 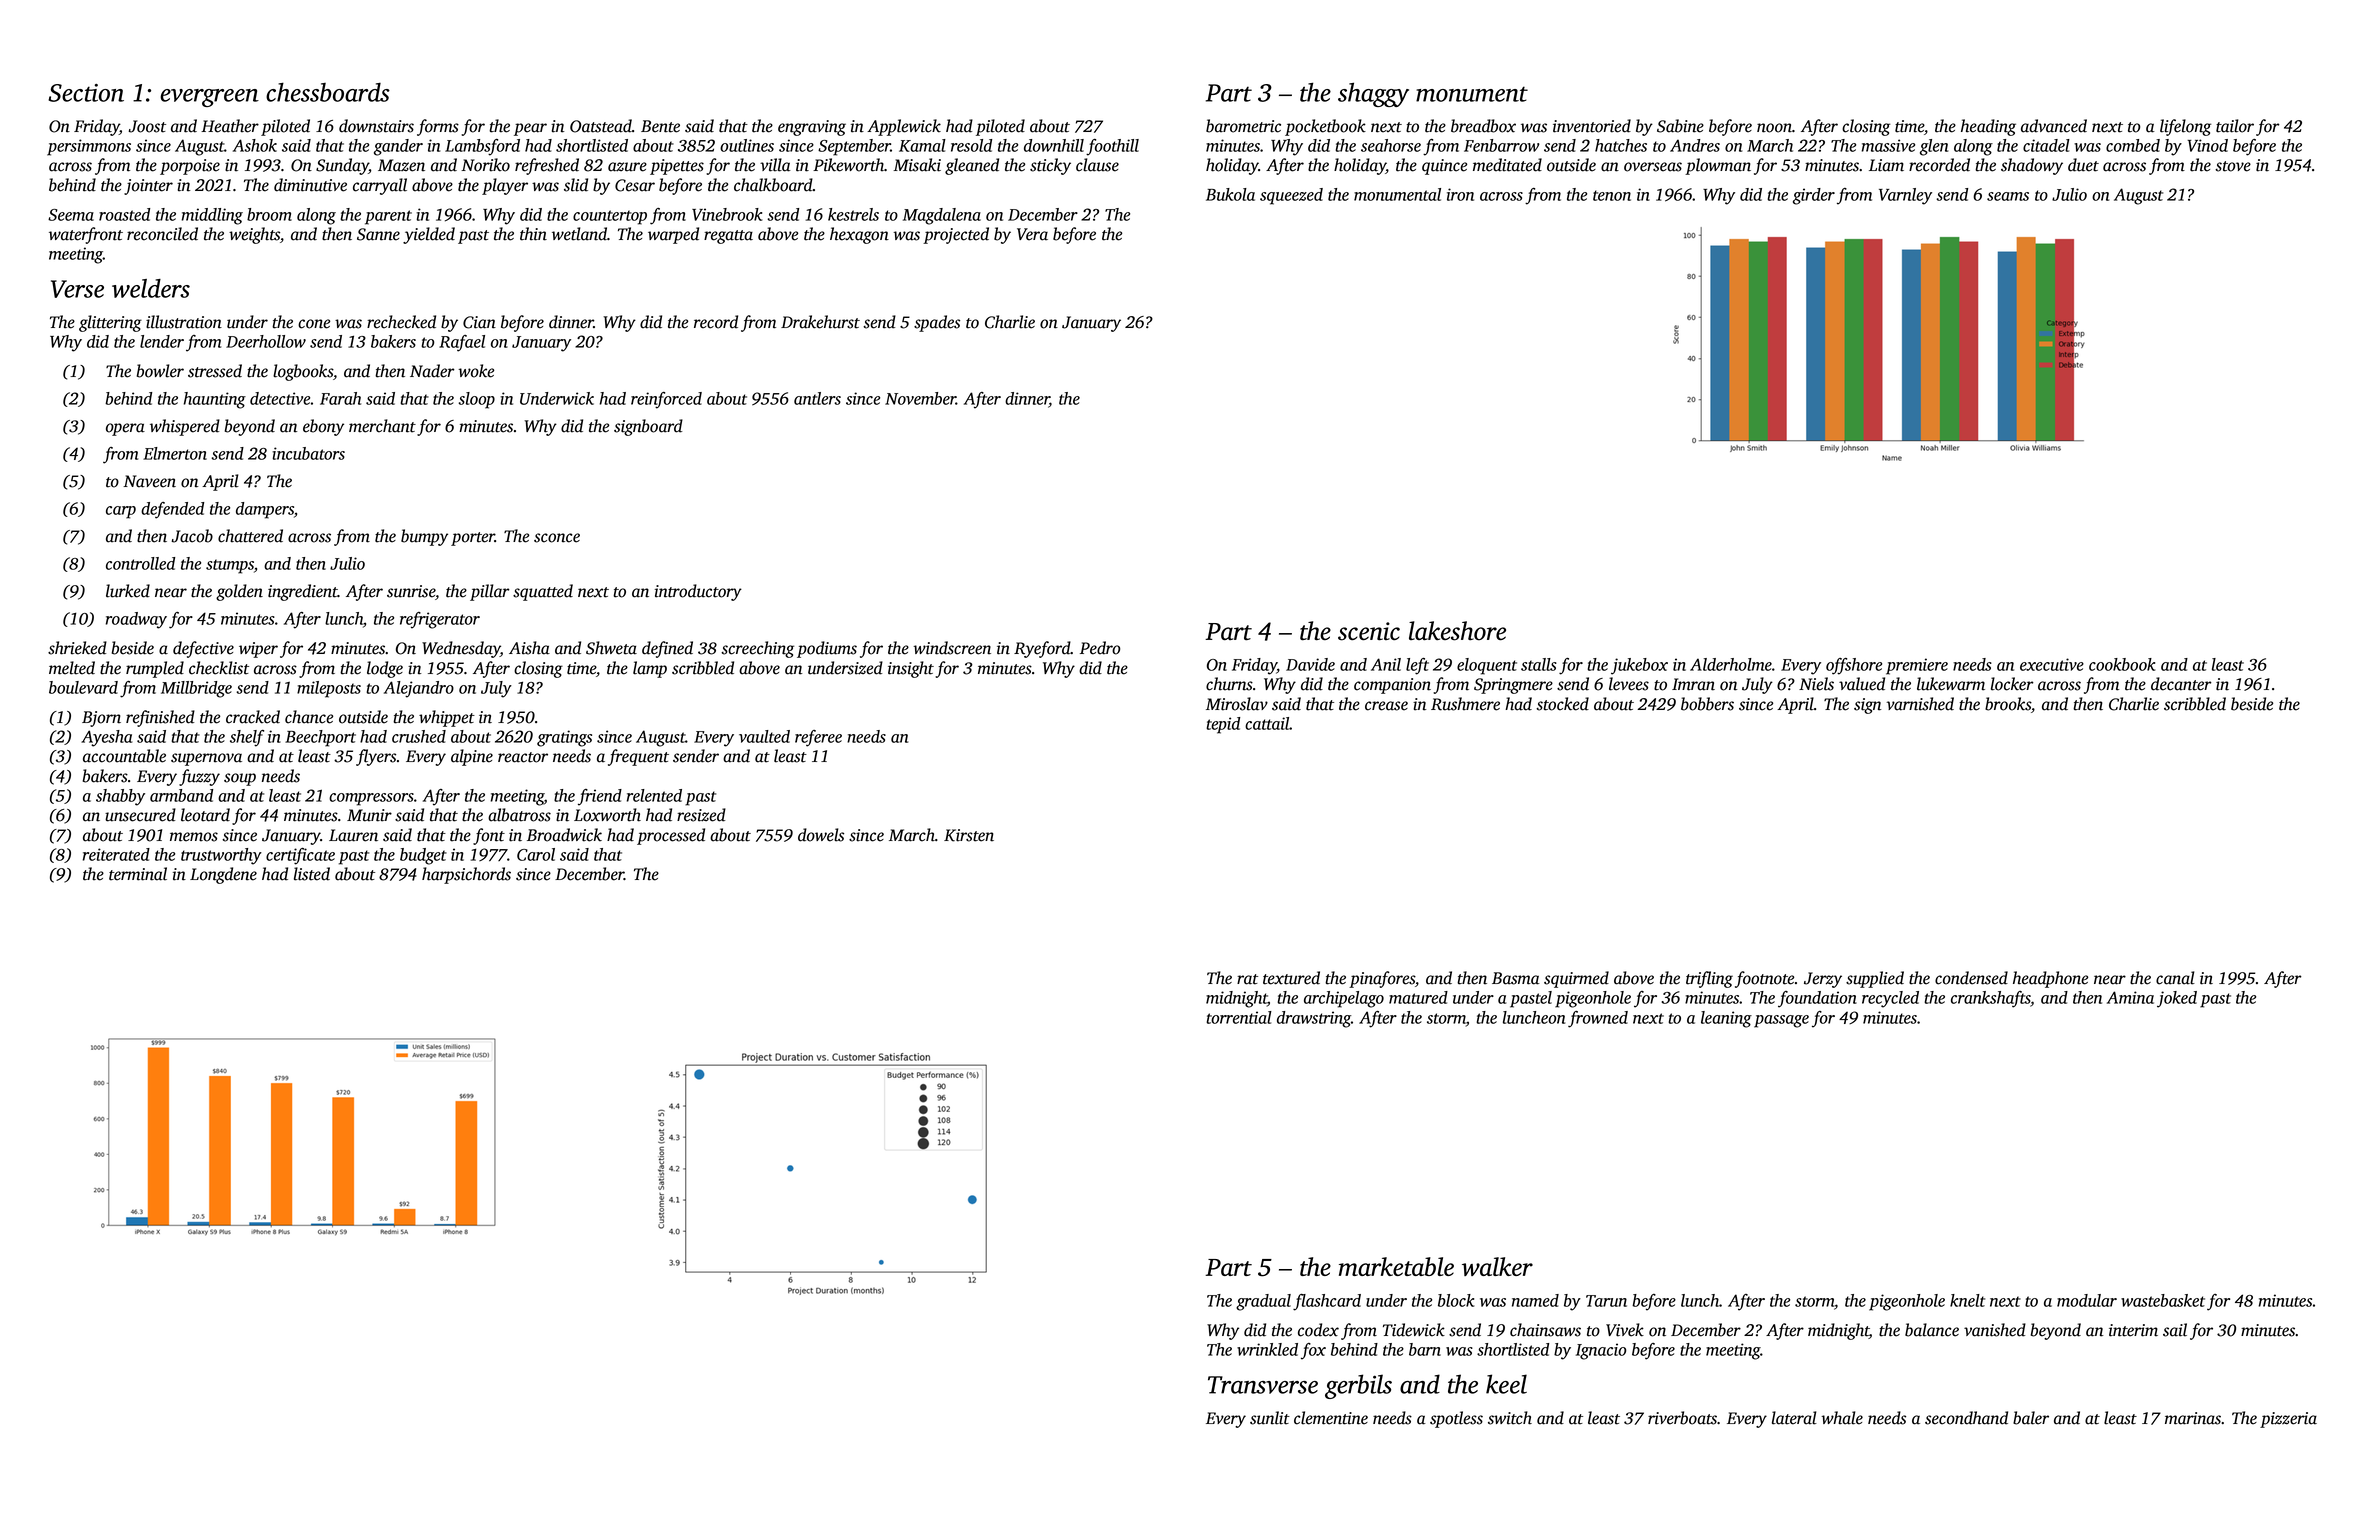 I want to click on torrential, so click(x=1239, y=1017).
